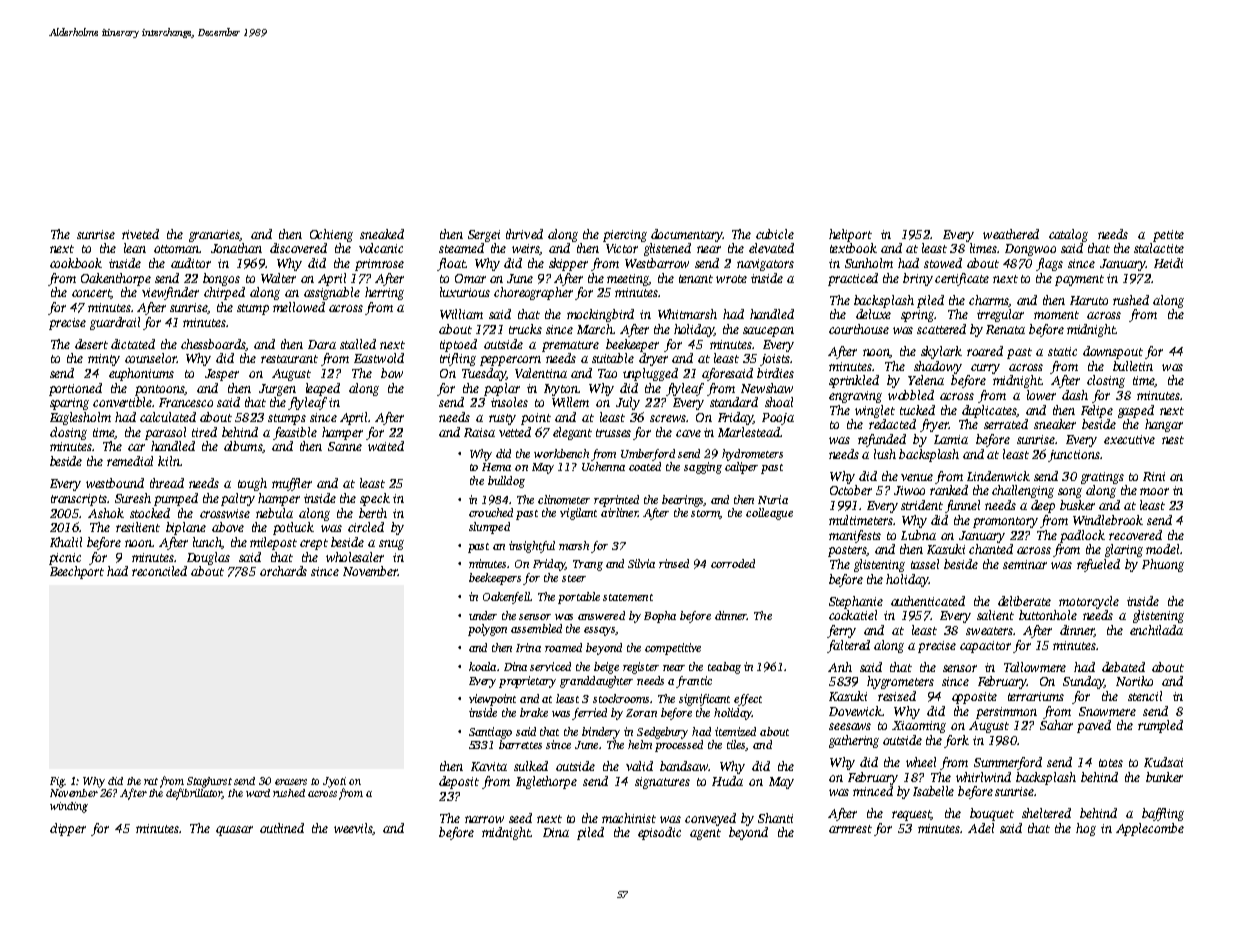  Describe the element at coordinates (69, 807) in the document. I see `winding` at that location.
